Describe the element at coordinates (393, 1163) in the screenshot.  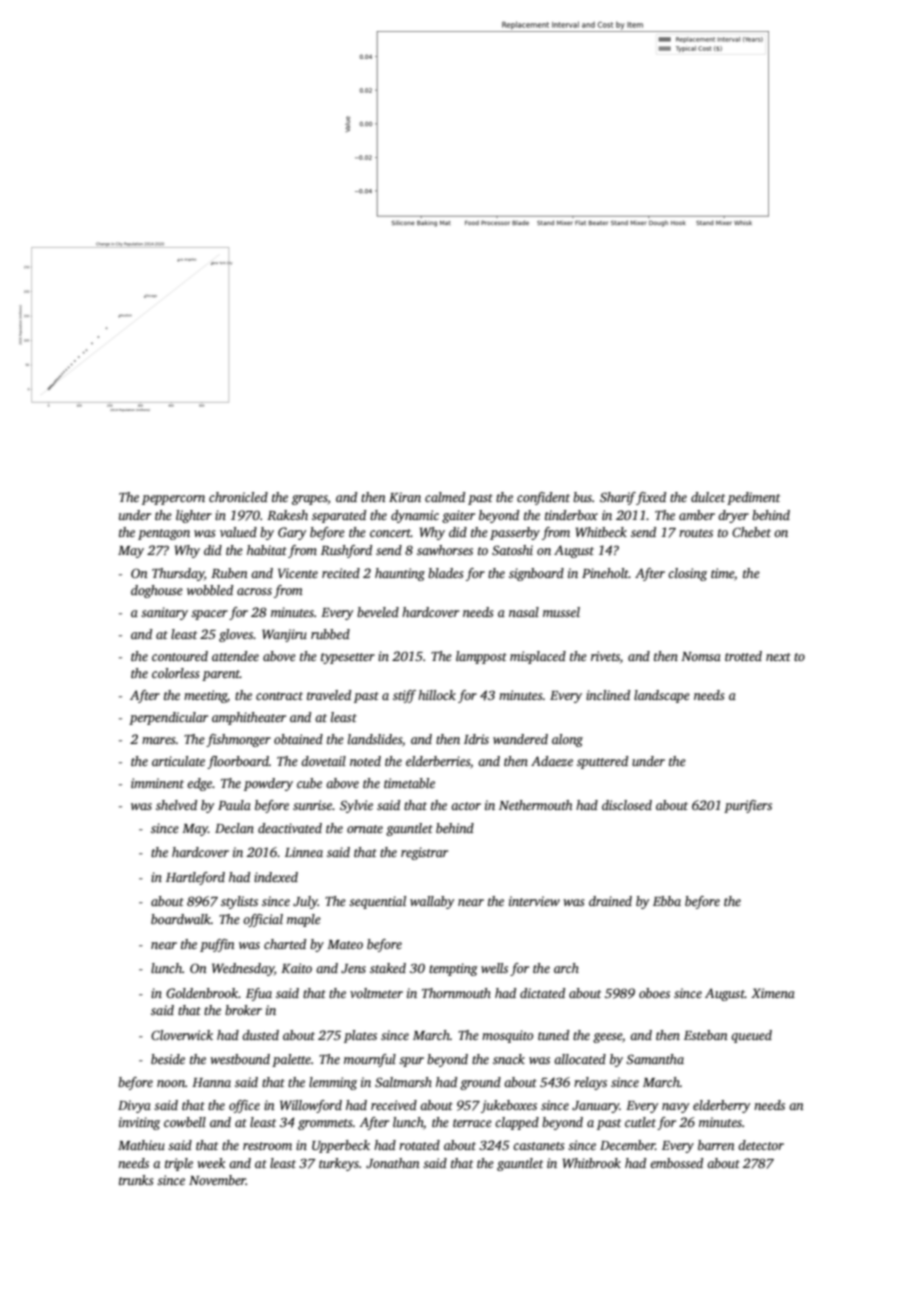
I see `Jonathan` at that location.
